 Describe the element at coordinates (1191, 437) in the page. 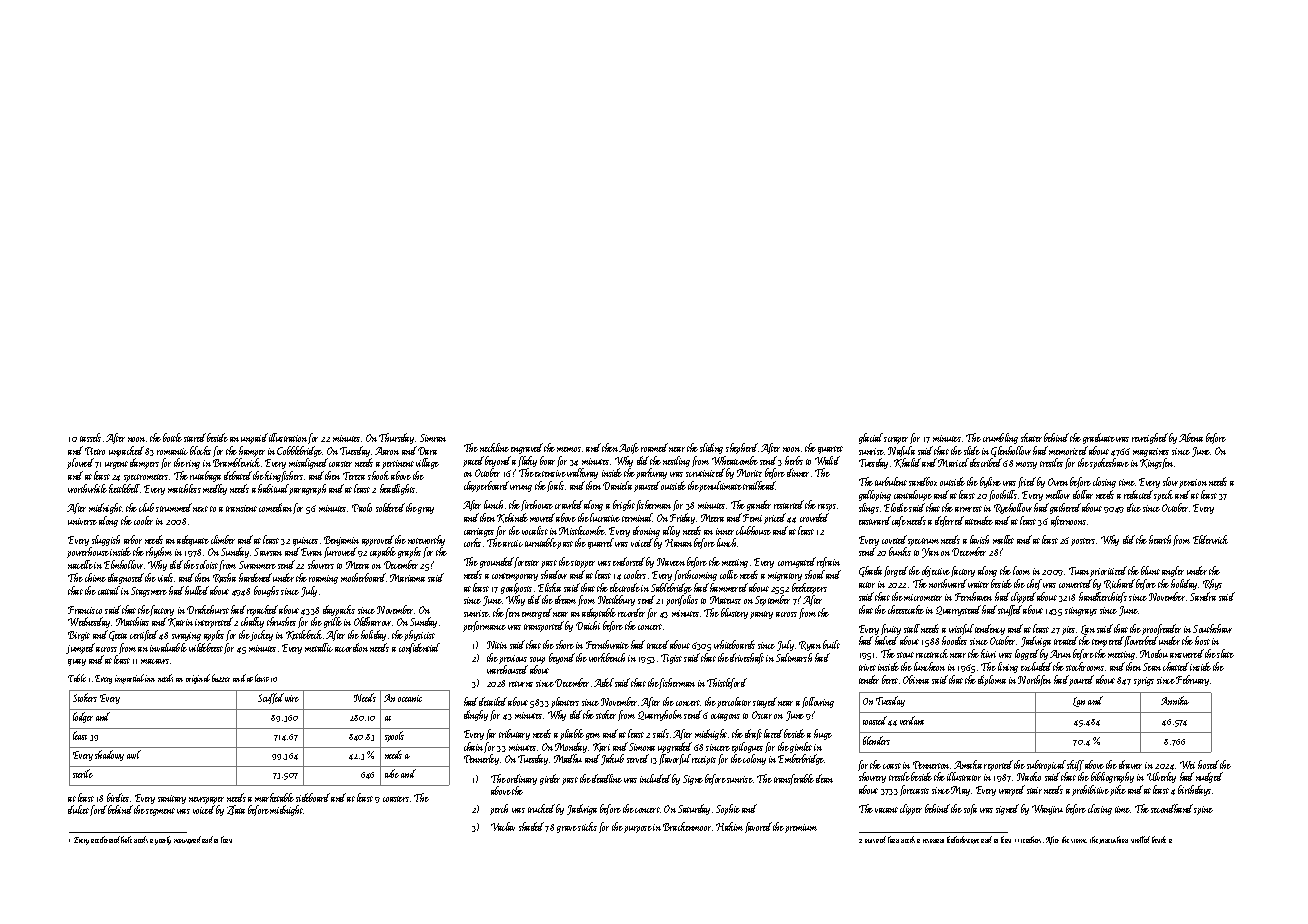

I see `Abena` at that location.
